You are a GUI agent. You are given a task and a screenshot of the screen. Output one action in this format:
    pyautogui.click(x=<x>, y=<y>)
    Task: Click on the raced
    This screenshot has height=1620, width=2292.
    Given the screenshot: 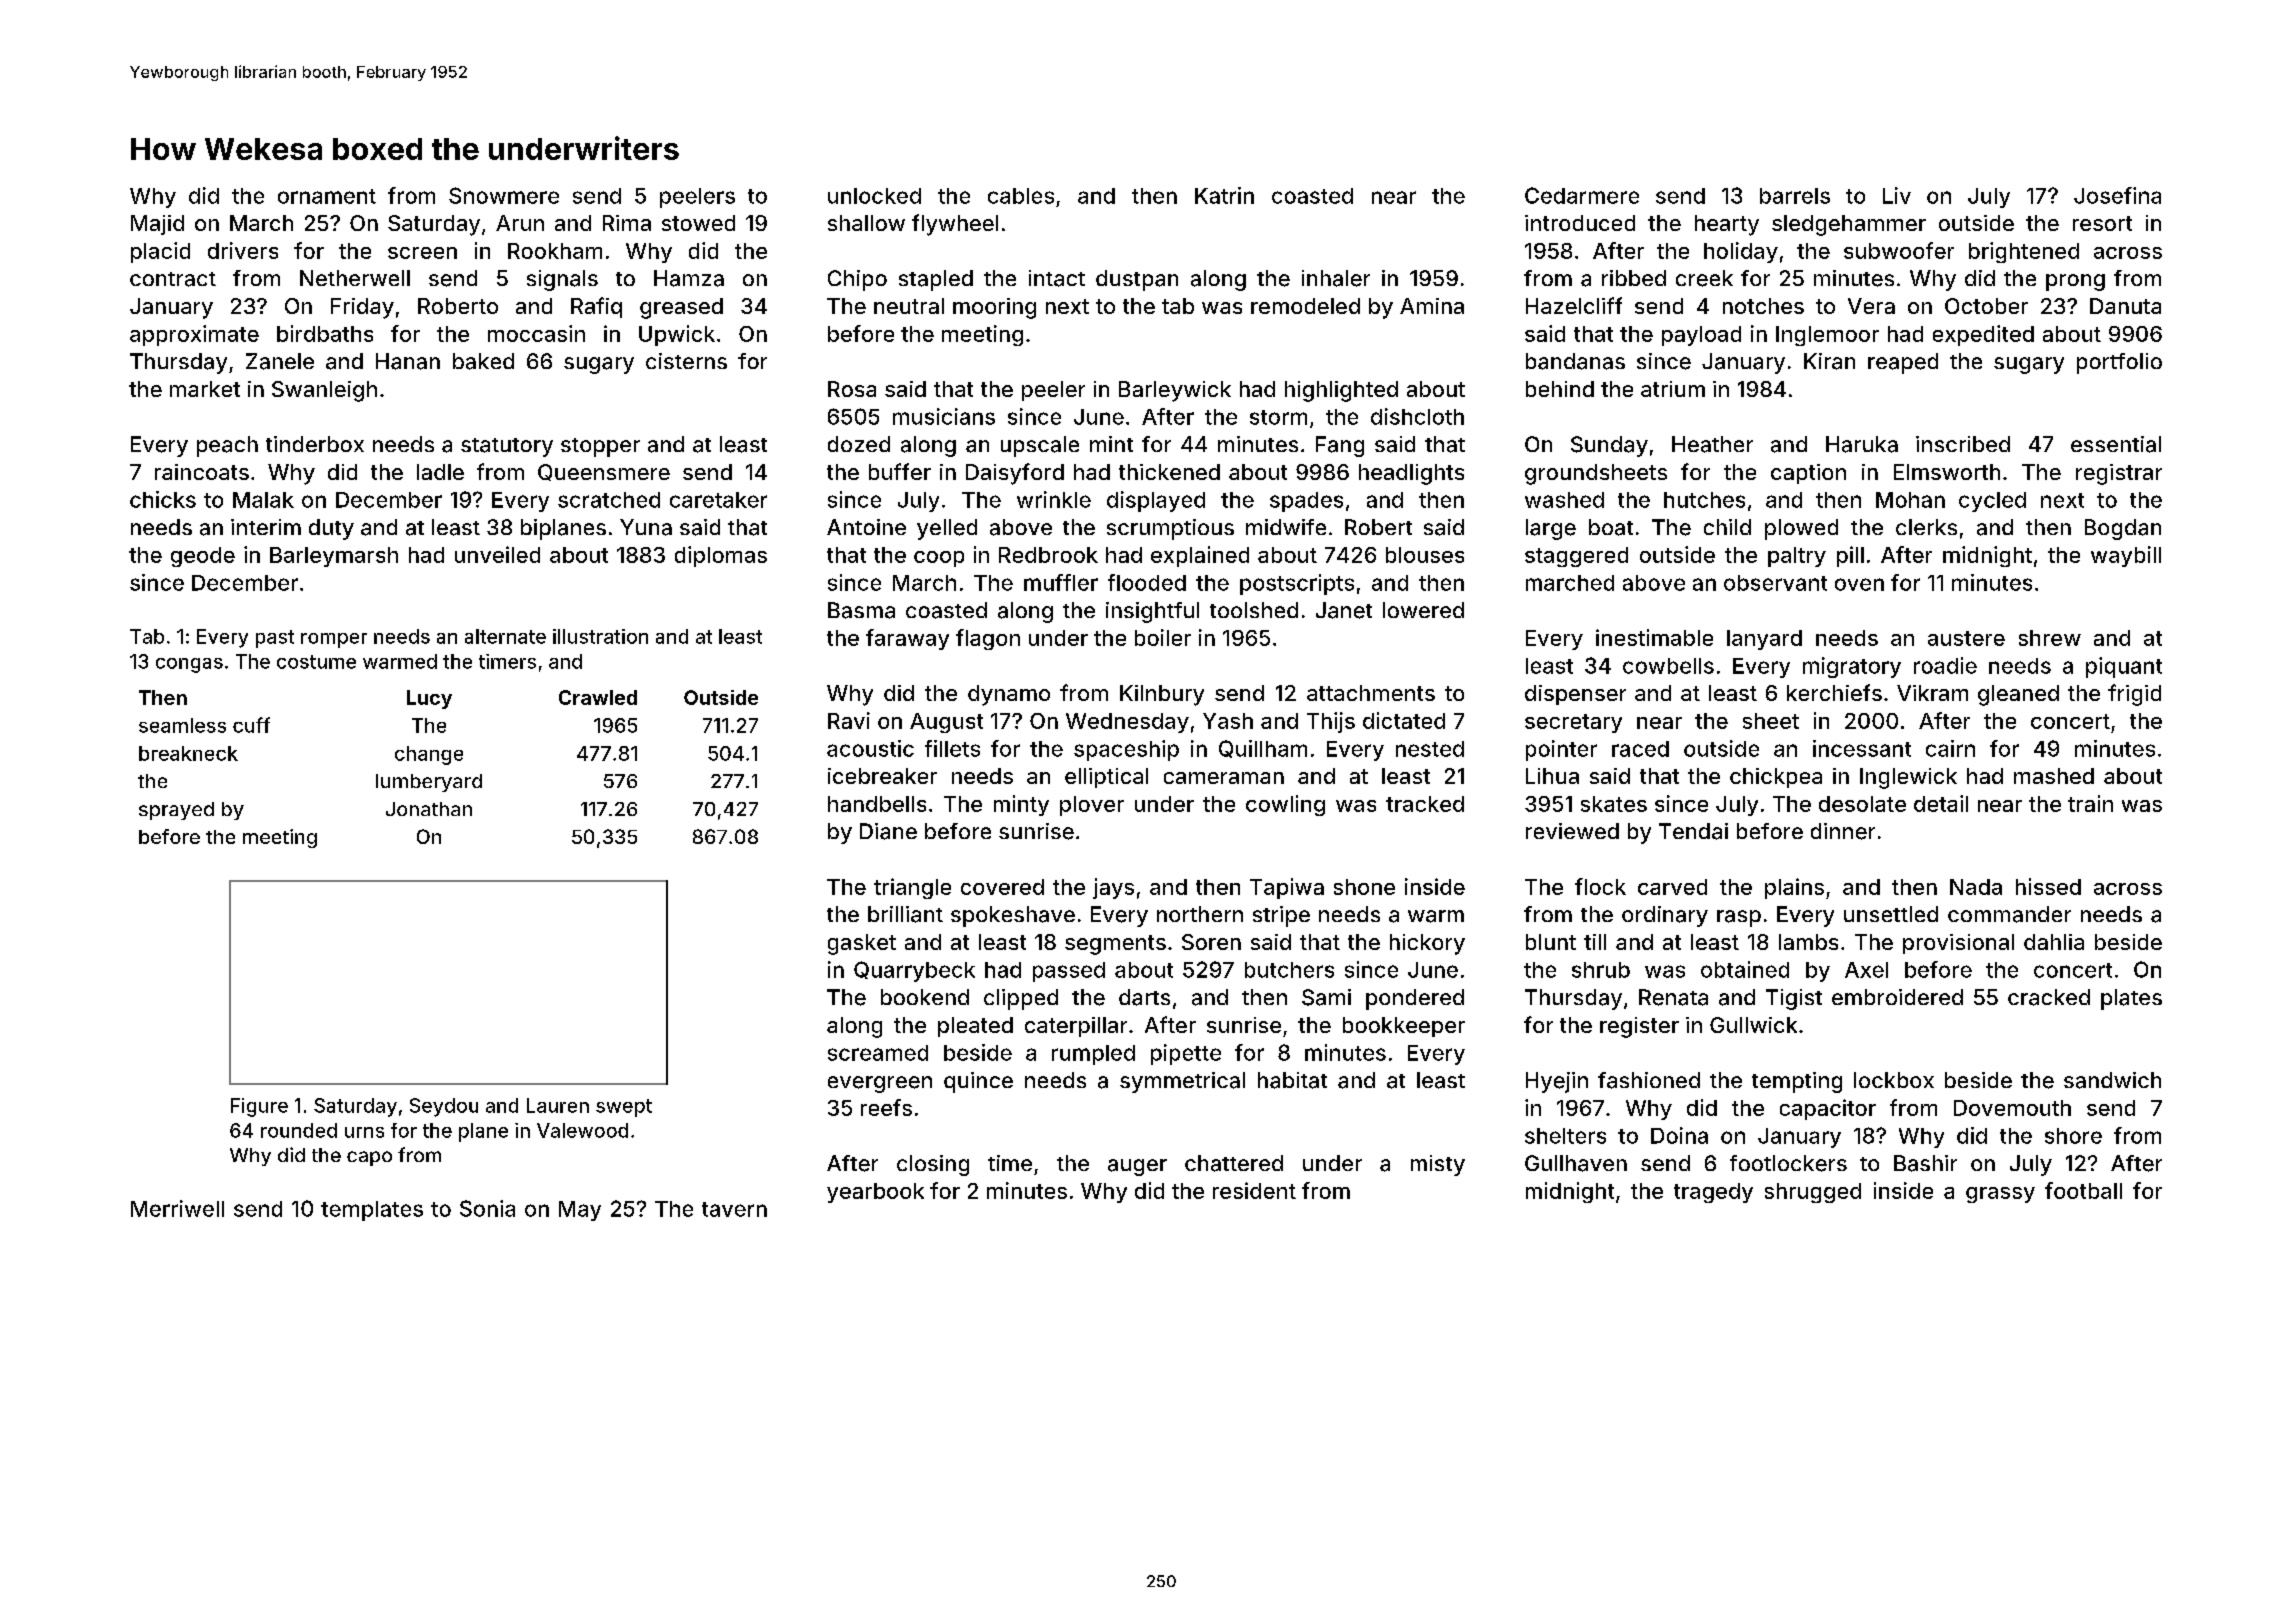 What is the action you would take?
    pyautogui.click(x=1640, y=749)
